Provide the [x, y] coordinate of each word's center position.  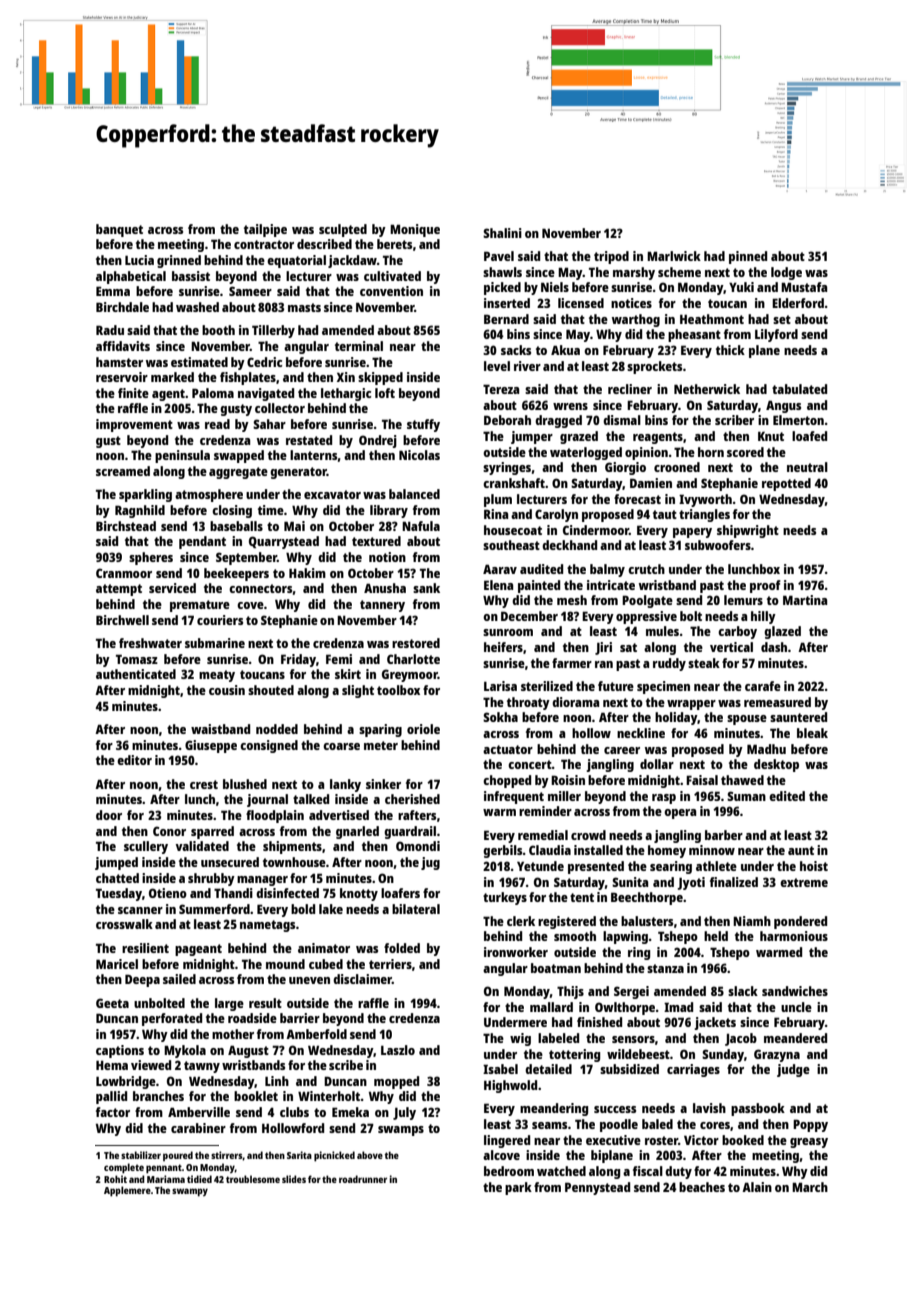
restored [416, 643]
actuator [508, 749]
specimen [663, 687]
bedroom [509, 1171]
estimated [199, 362]
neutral [807, 467]
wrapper [691, 705]
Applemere [127, 1191]
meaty [217, 676]
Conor [169, 831]
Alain [757, 1187]
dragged [558, 421]
